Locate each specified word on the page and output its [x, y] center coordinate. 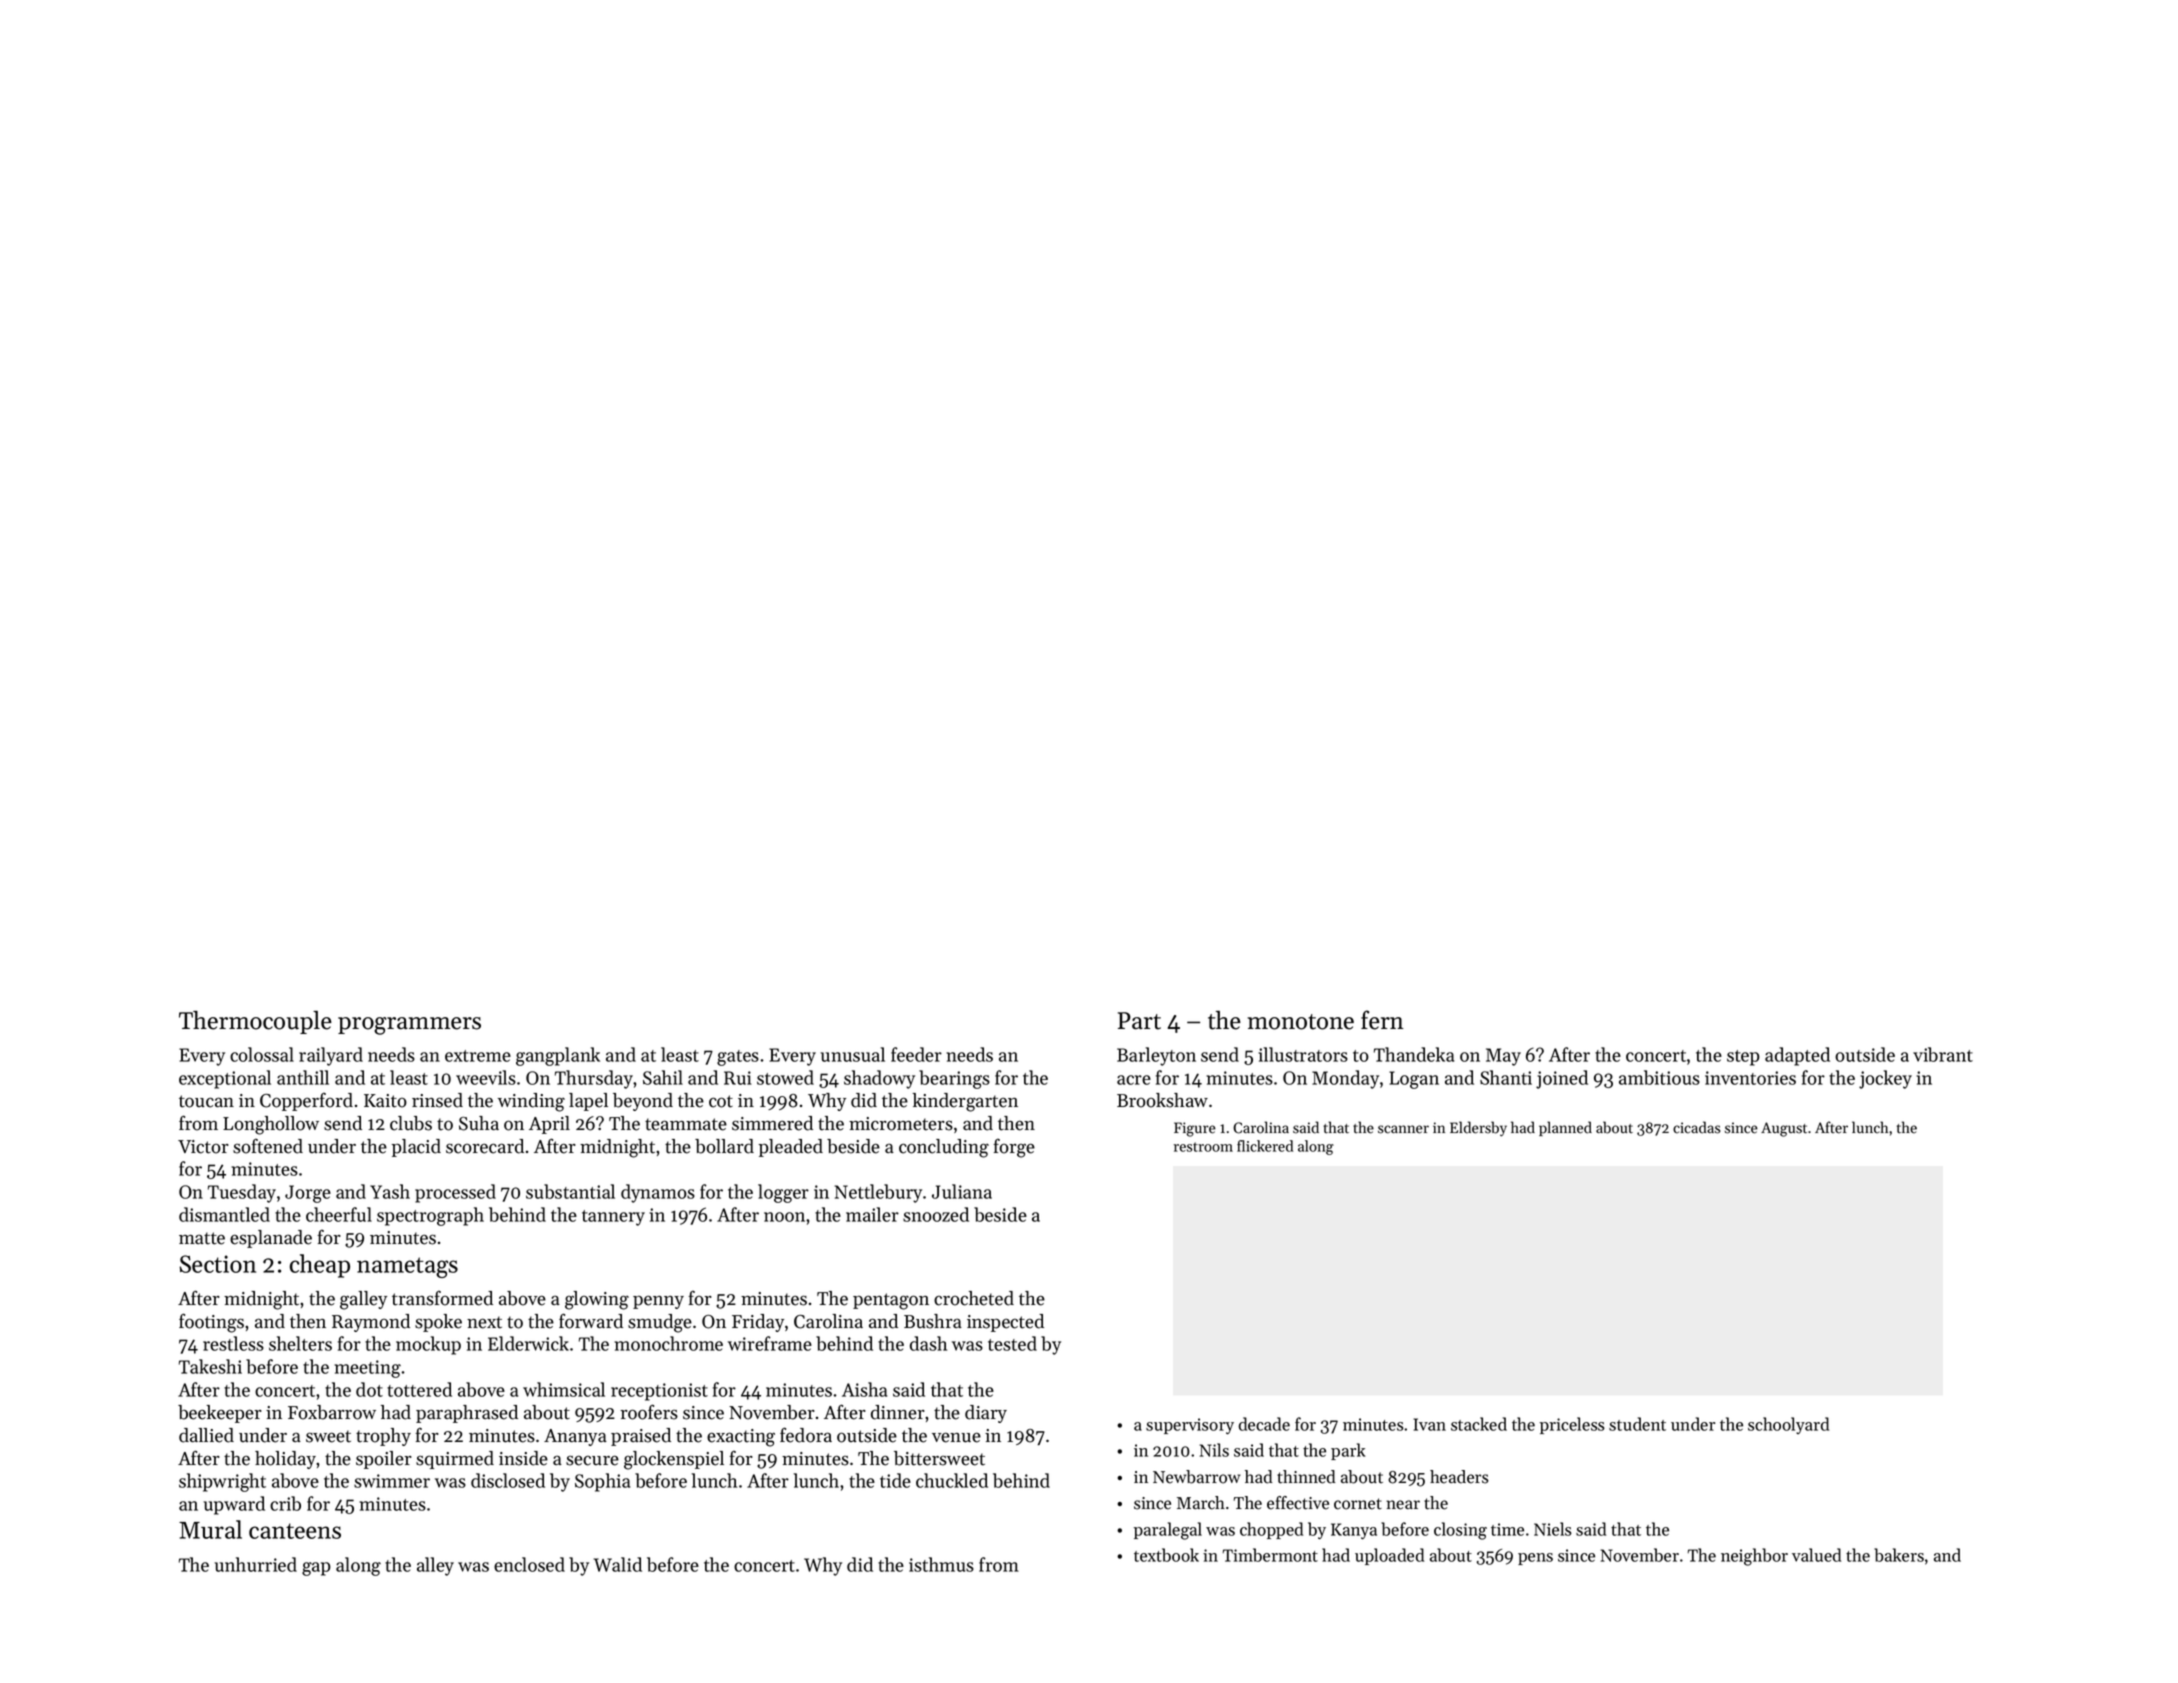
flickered [1265, 1146]
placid [416, 1148]
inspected [1005, 1323]
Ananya [575, 1437]
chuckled [952, 1480]
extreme [478, 1056]
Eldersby [1478, 1129]
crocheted [974, 1298]
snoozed [936, 1214]
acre [1134, 1080]
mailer [872, 1214]
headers [1459, 1477]
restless [233, 1343]
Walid [618, 1564]
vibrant [1943, 1054]
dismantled [224, 1214]
